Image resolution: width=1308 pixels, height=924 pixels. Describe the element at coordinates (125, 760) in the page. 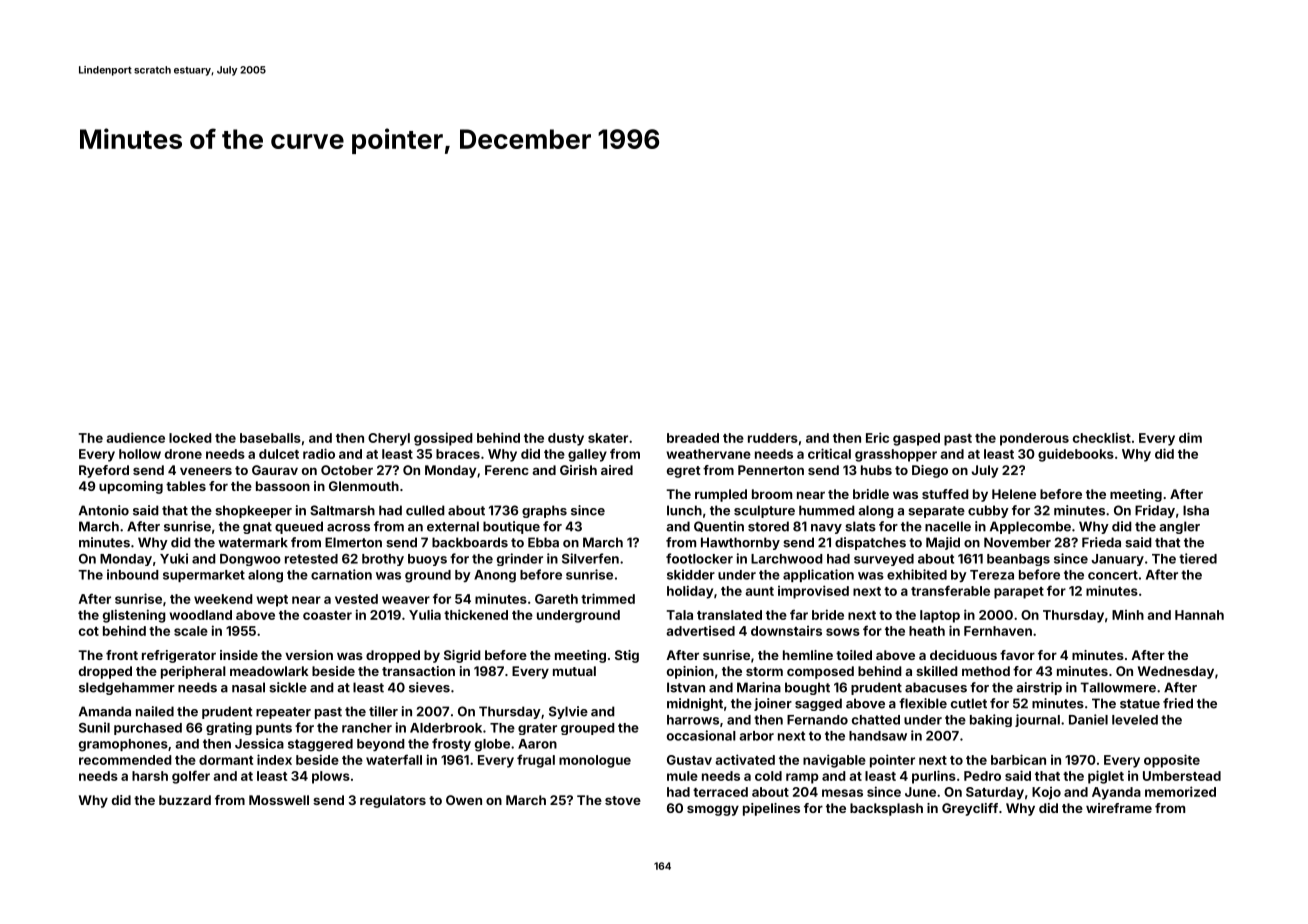

I see `recommended` at that location.
